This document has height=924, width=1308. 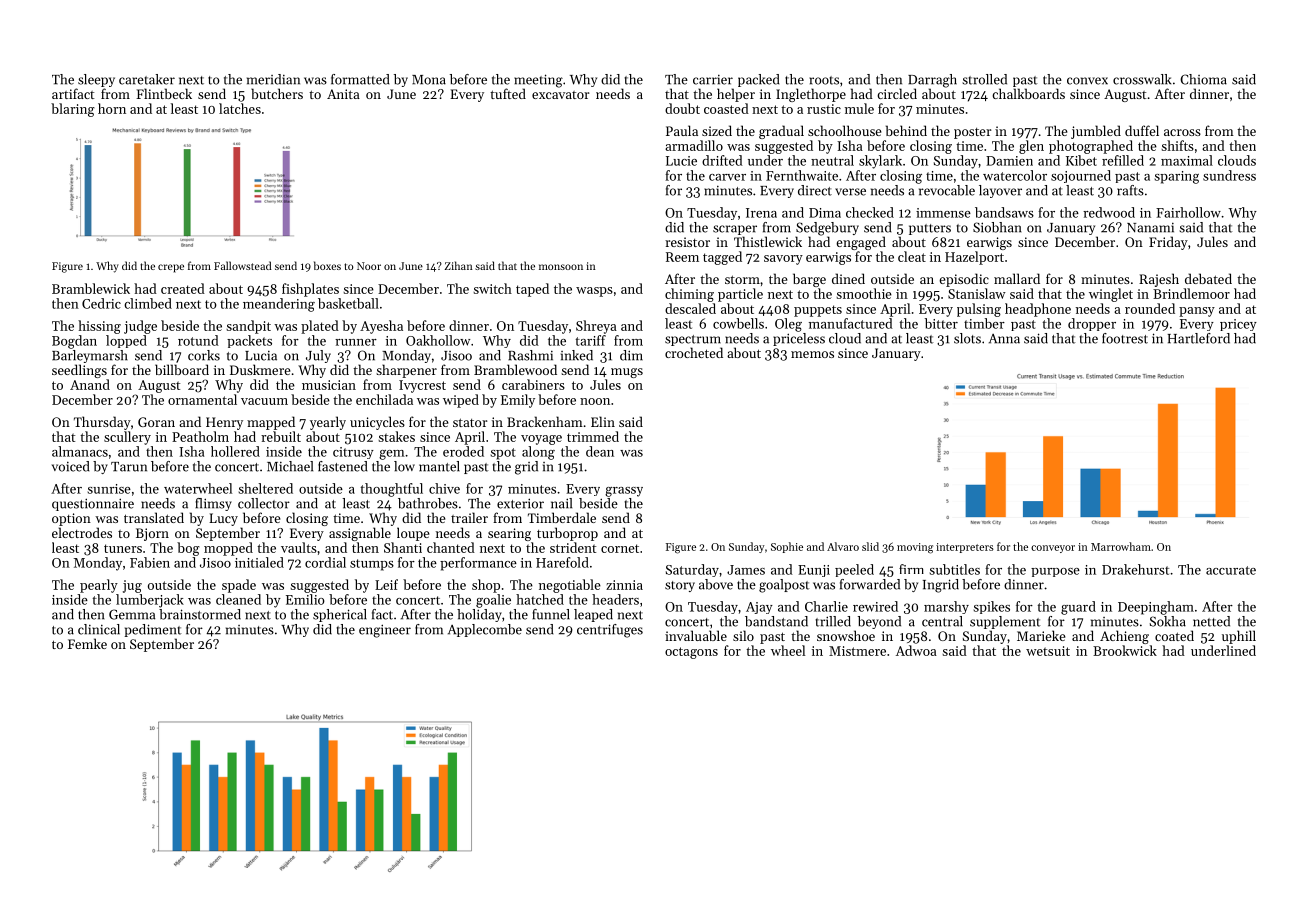 What do you see at coordinates (87, 643) in the document?
I see `Femke` at bounding box center [87, 643].
